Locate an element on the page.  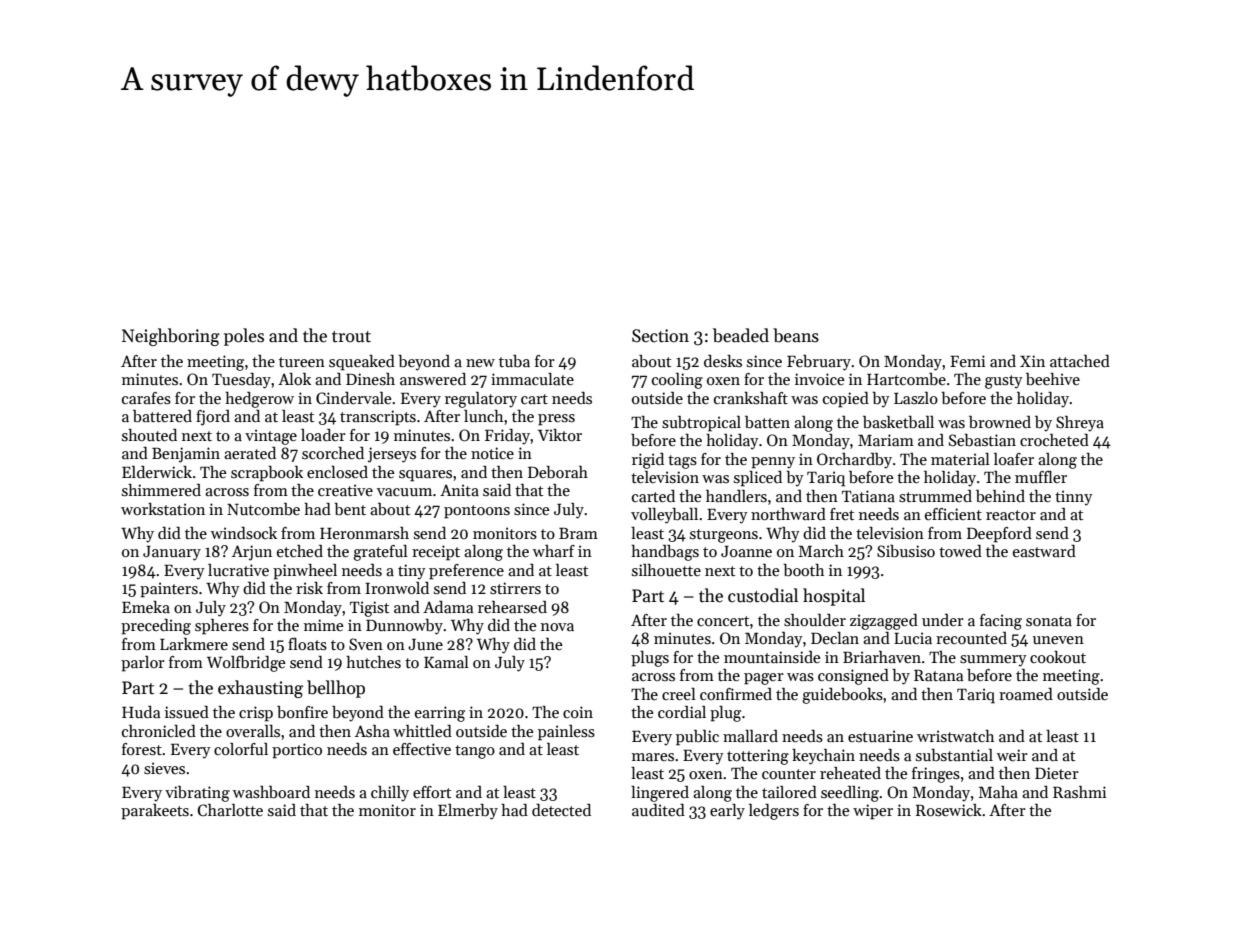
beaded is located at coordinates (741, 335).
